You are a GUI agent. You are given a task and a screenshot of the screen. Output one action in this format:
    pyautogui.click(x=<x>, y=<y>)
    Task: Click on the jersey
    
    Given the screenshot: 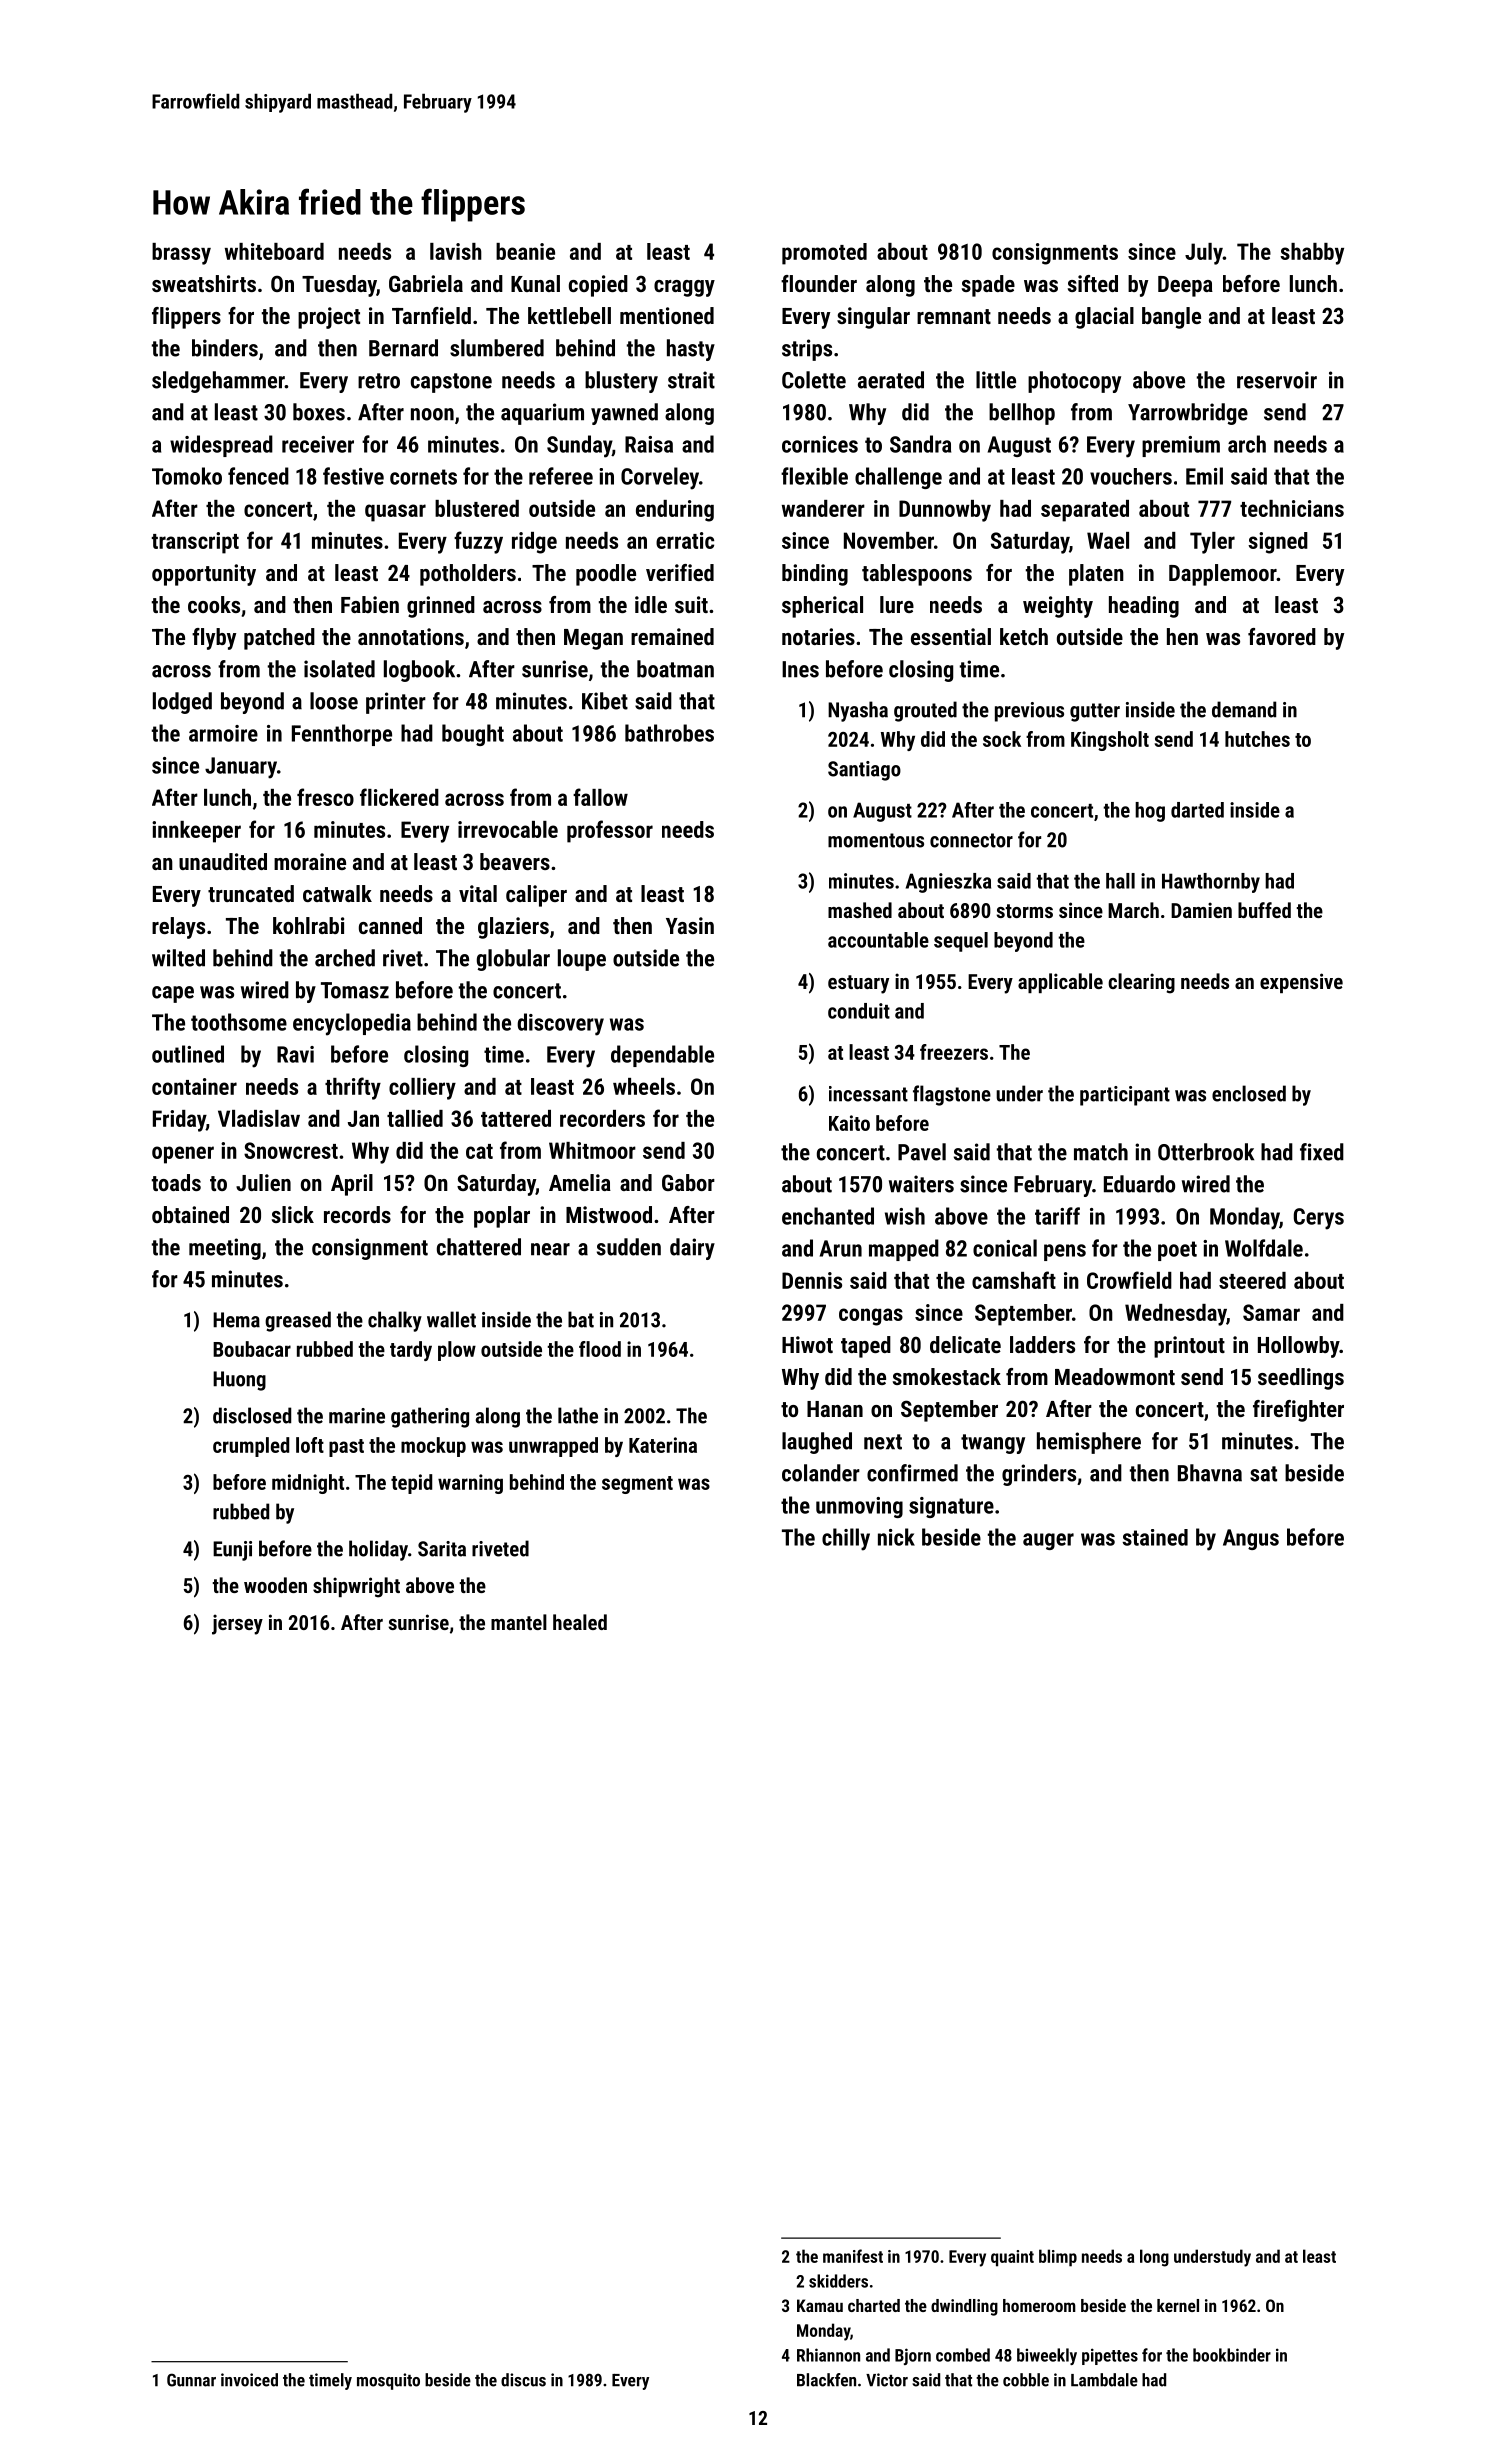 What is the action you would take?
    pyautogui.click(x=237, y=1624)
